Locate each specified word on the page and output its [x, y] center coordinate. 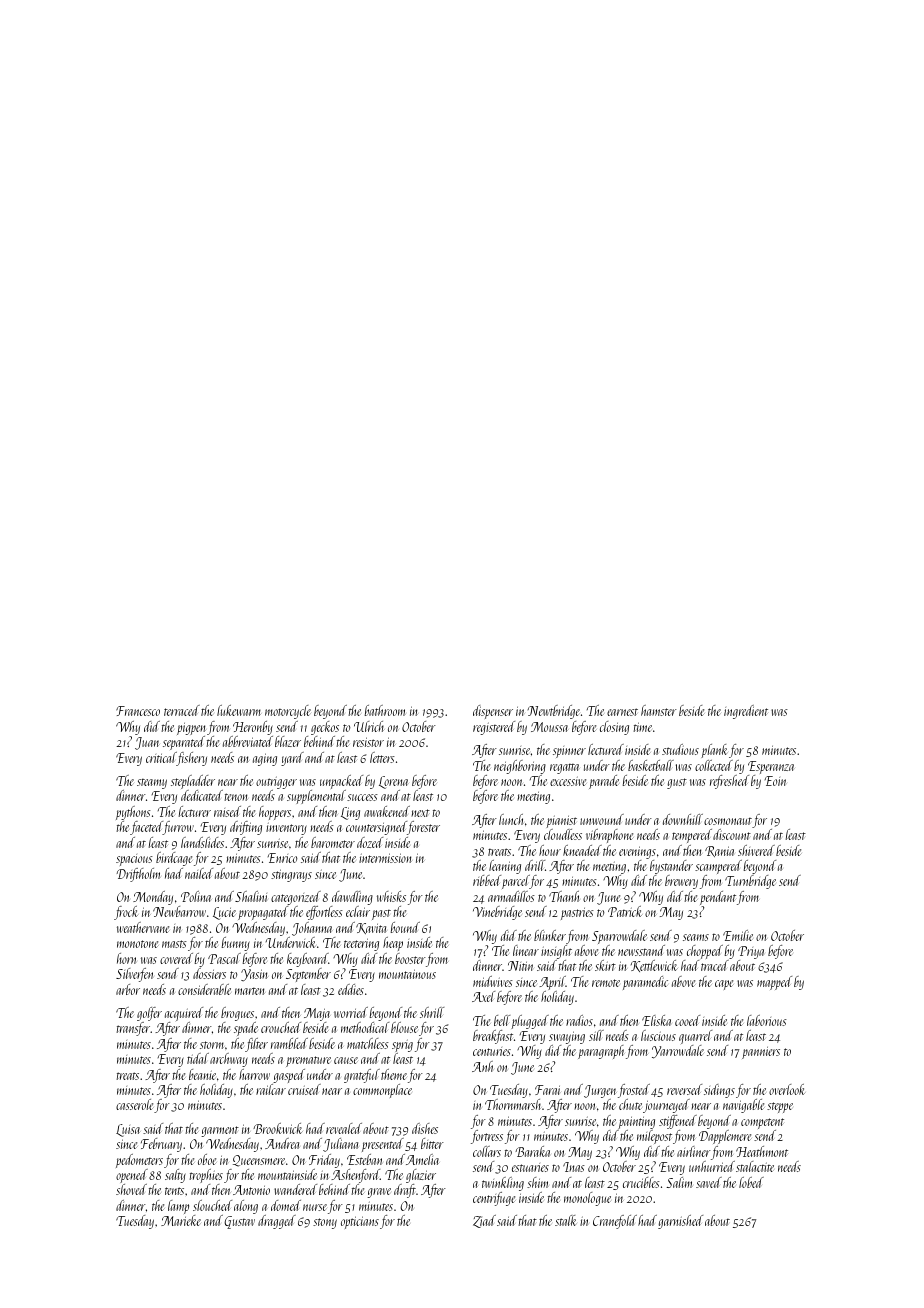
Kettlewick [654, 966]
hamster [659, 710]
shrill [432, 1012]
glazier [421, 1176]
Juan [147, 743]
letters [382, 757]
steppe [780, 1107]
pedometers [139, 1161]
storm [212, 1045]
